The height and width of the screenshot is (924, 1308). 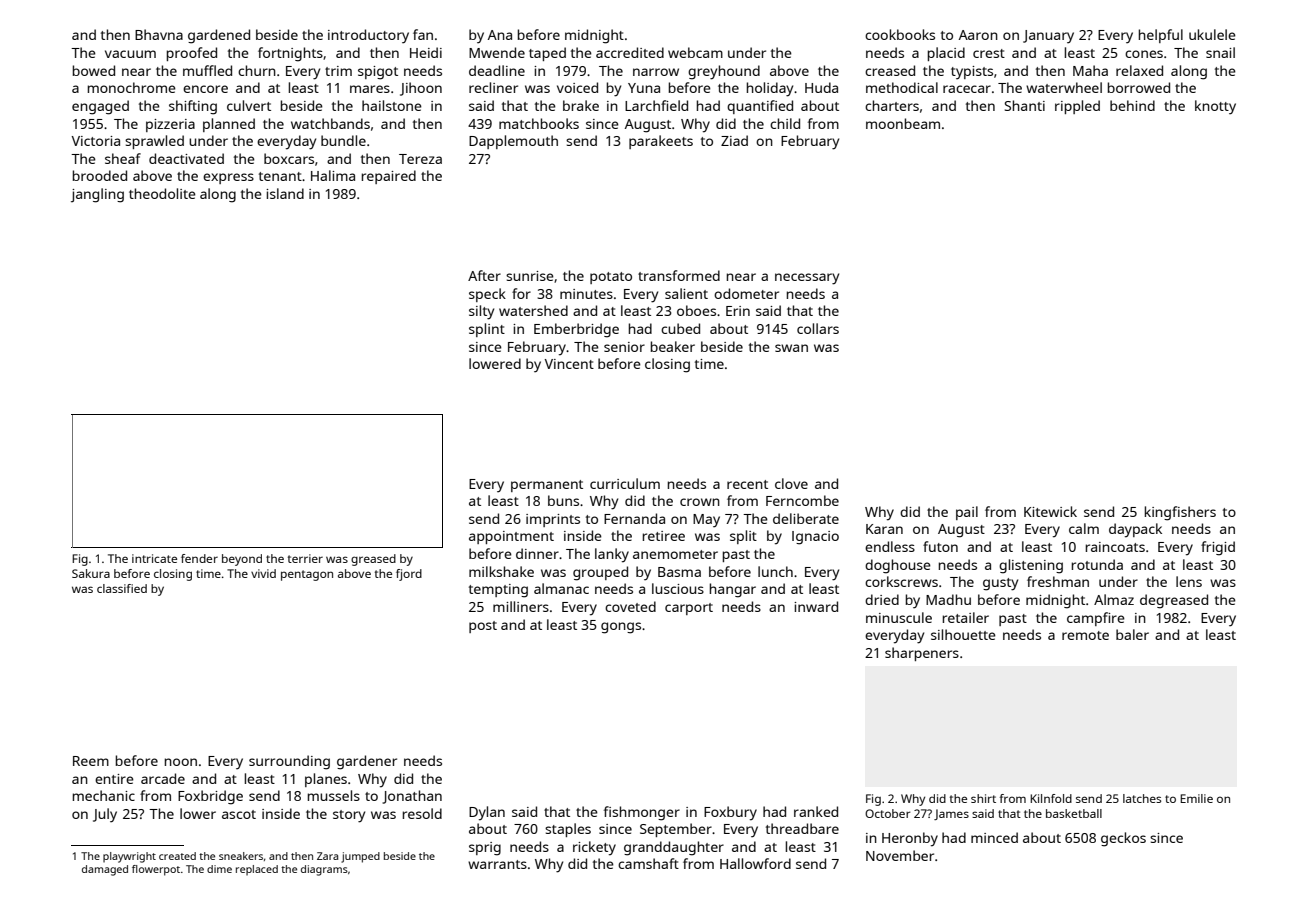 I want to click on warrants, so click(x=497, y=864).
